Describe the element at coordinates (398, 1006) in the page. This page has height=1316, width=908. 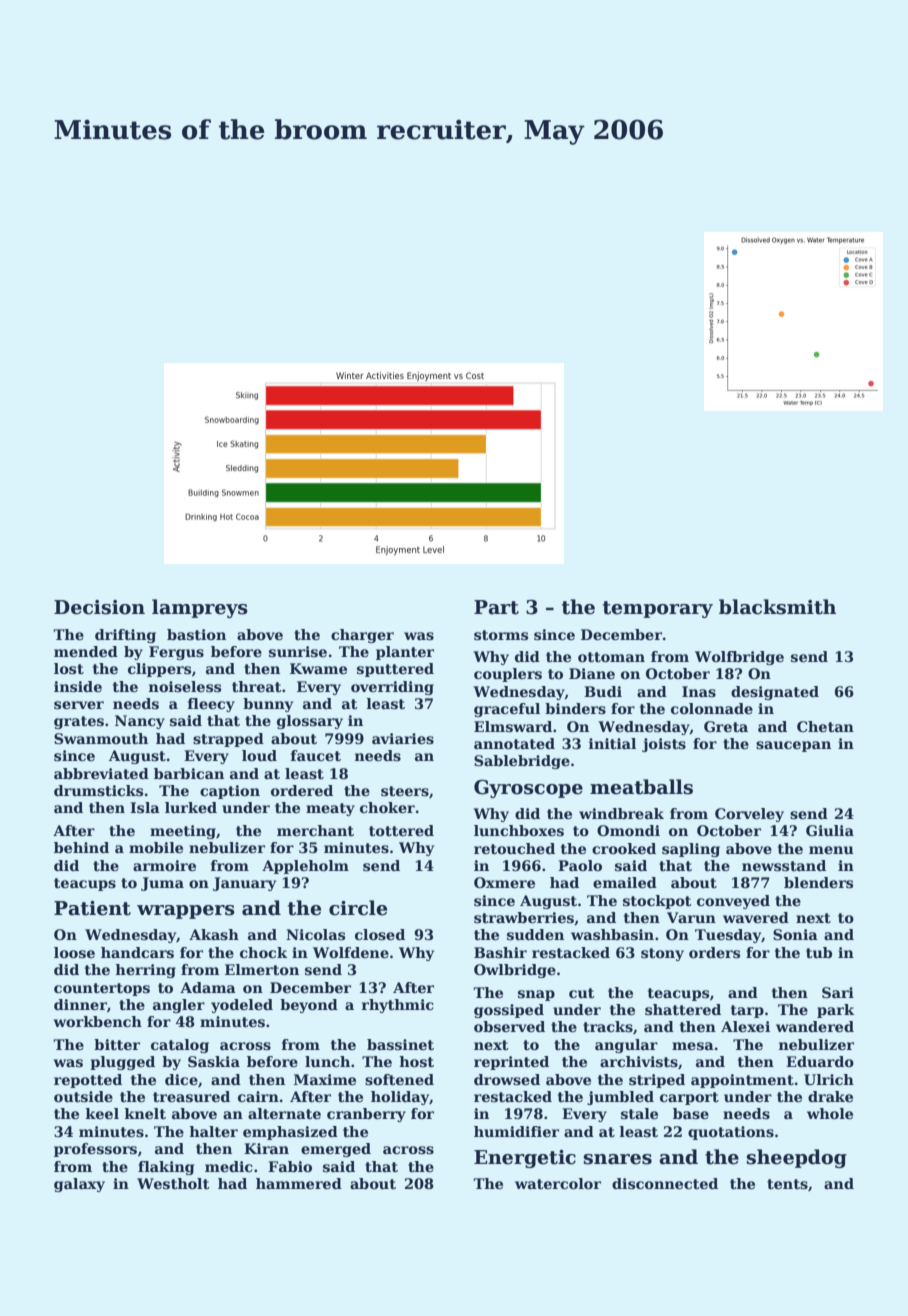
I see `rhythmic` at that location.
